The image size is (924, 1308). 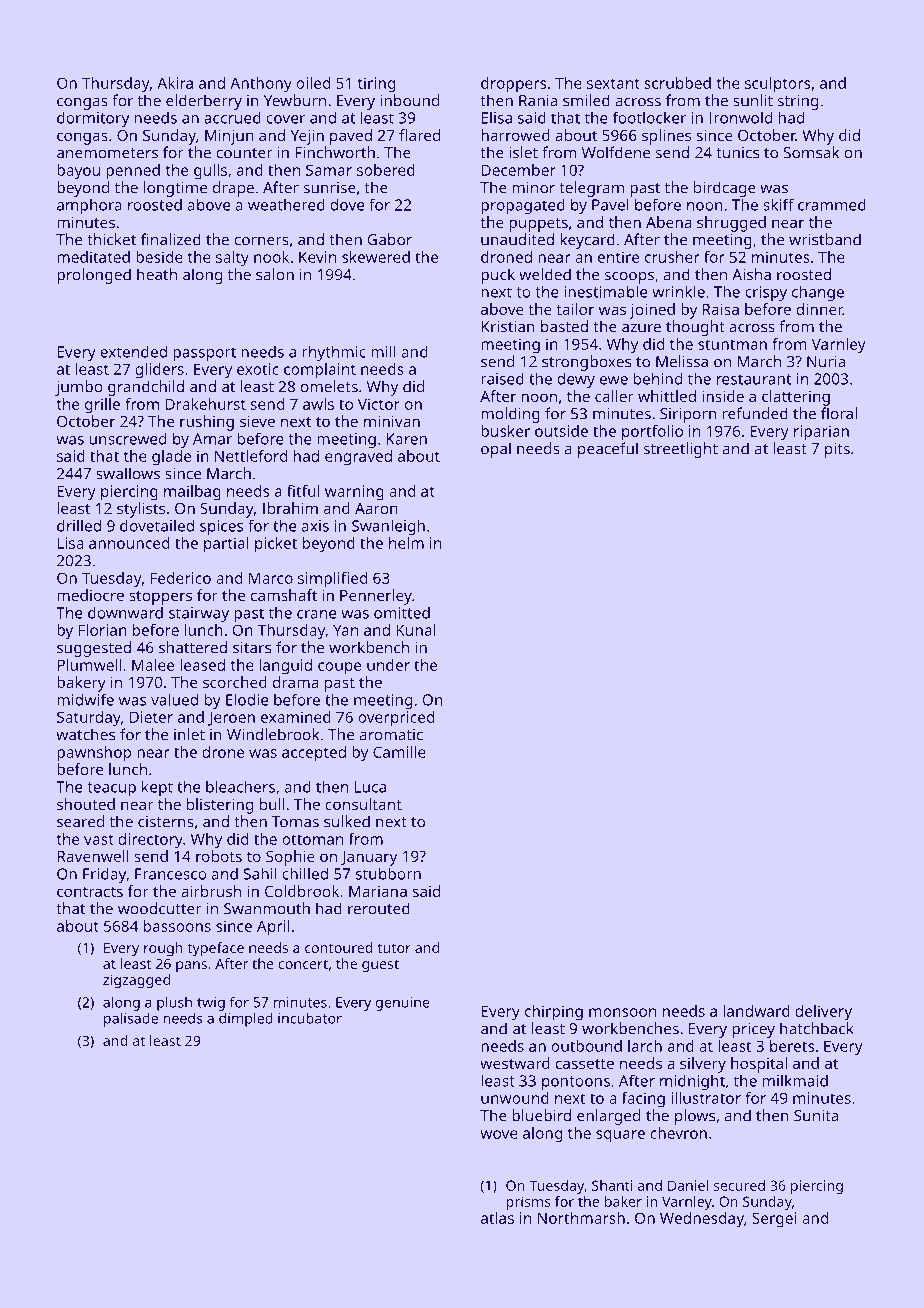 I want to click on midwife, so click(x=85, y=699).
